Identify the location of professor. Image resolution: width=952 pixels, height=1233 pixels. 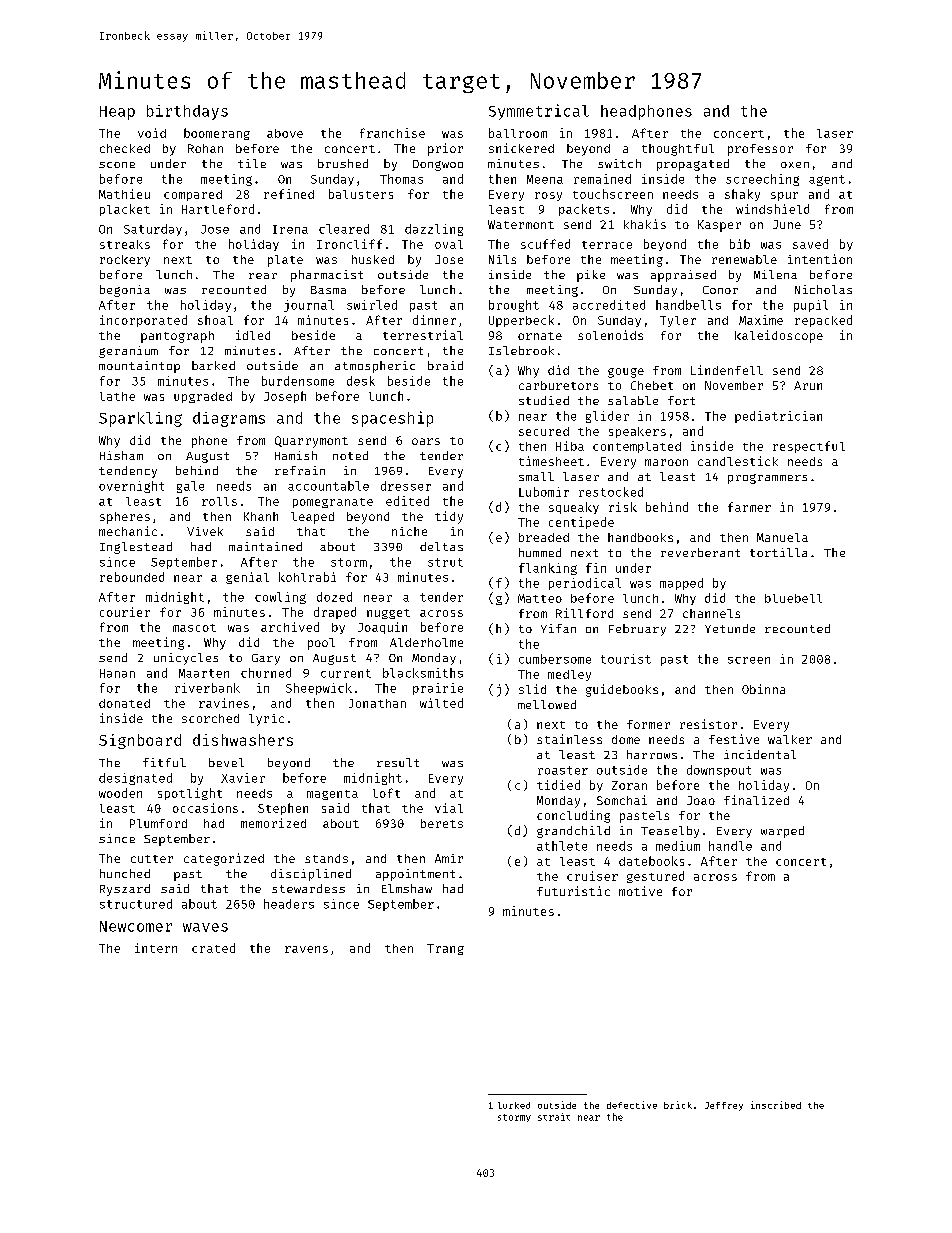
(760, 150).
